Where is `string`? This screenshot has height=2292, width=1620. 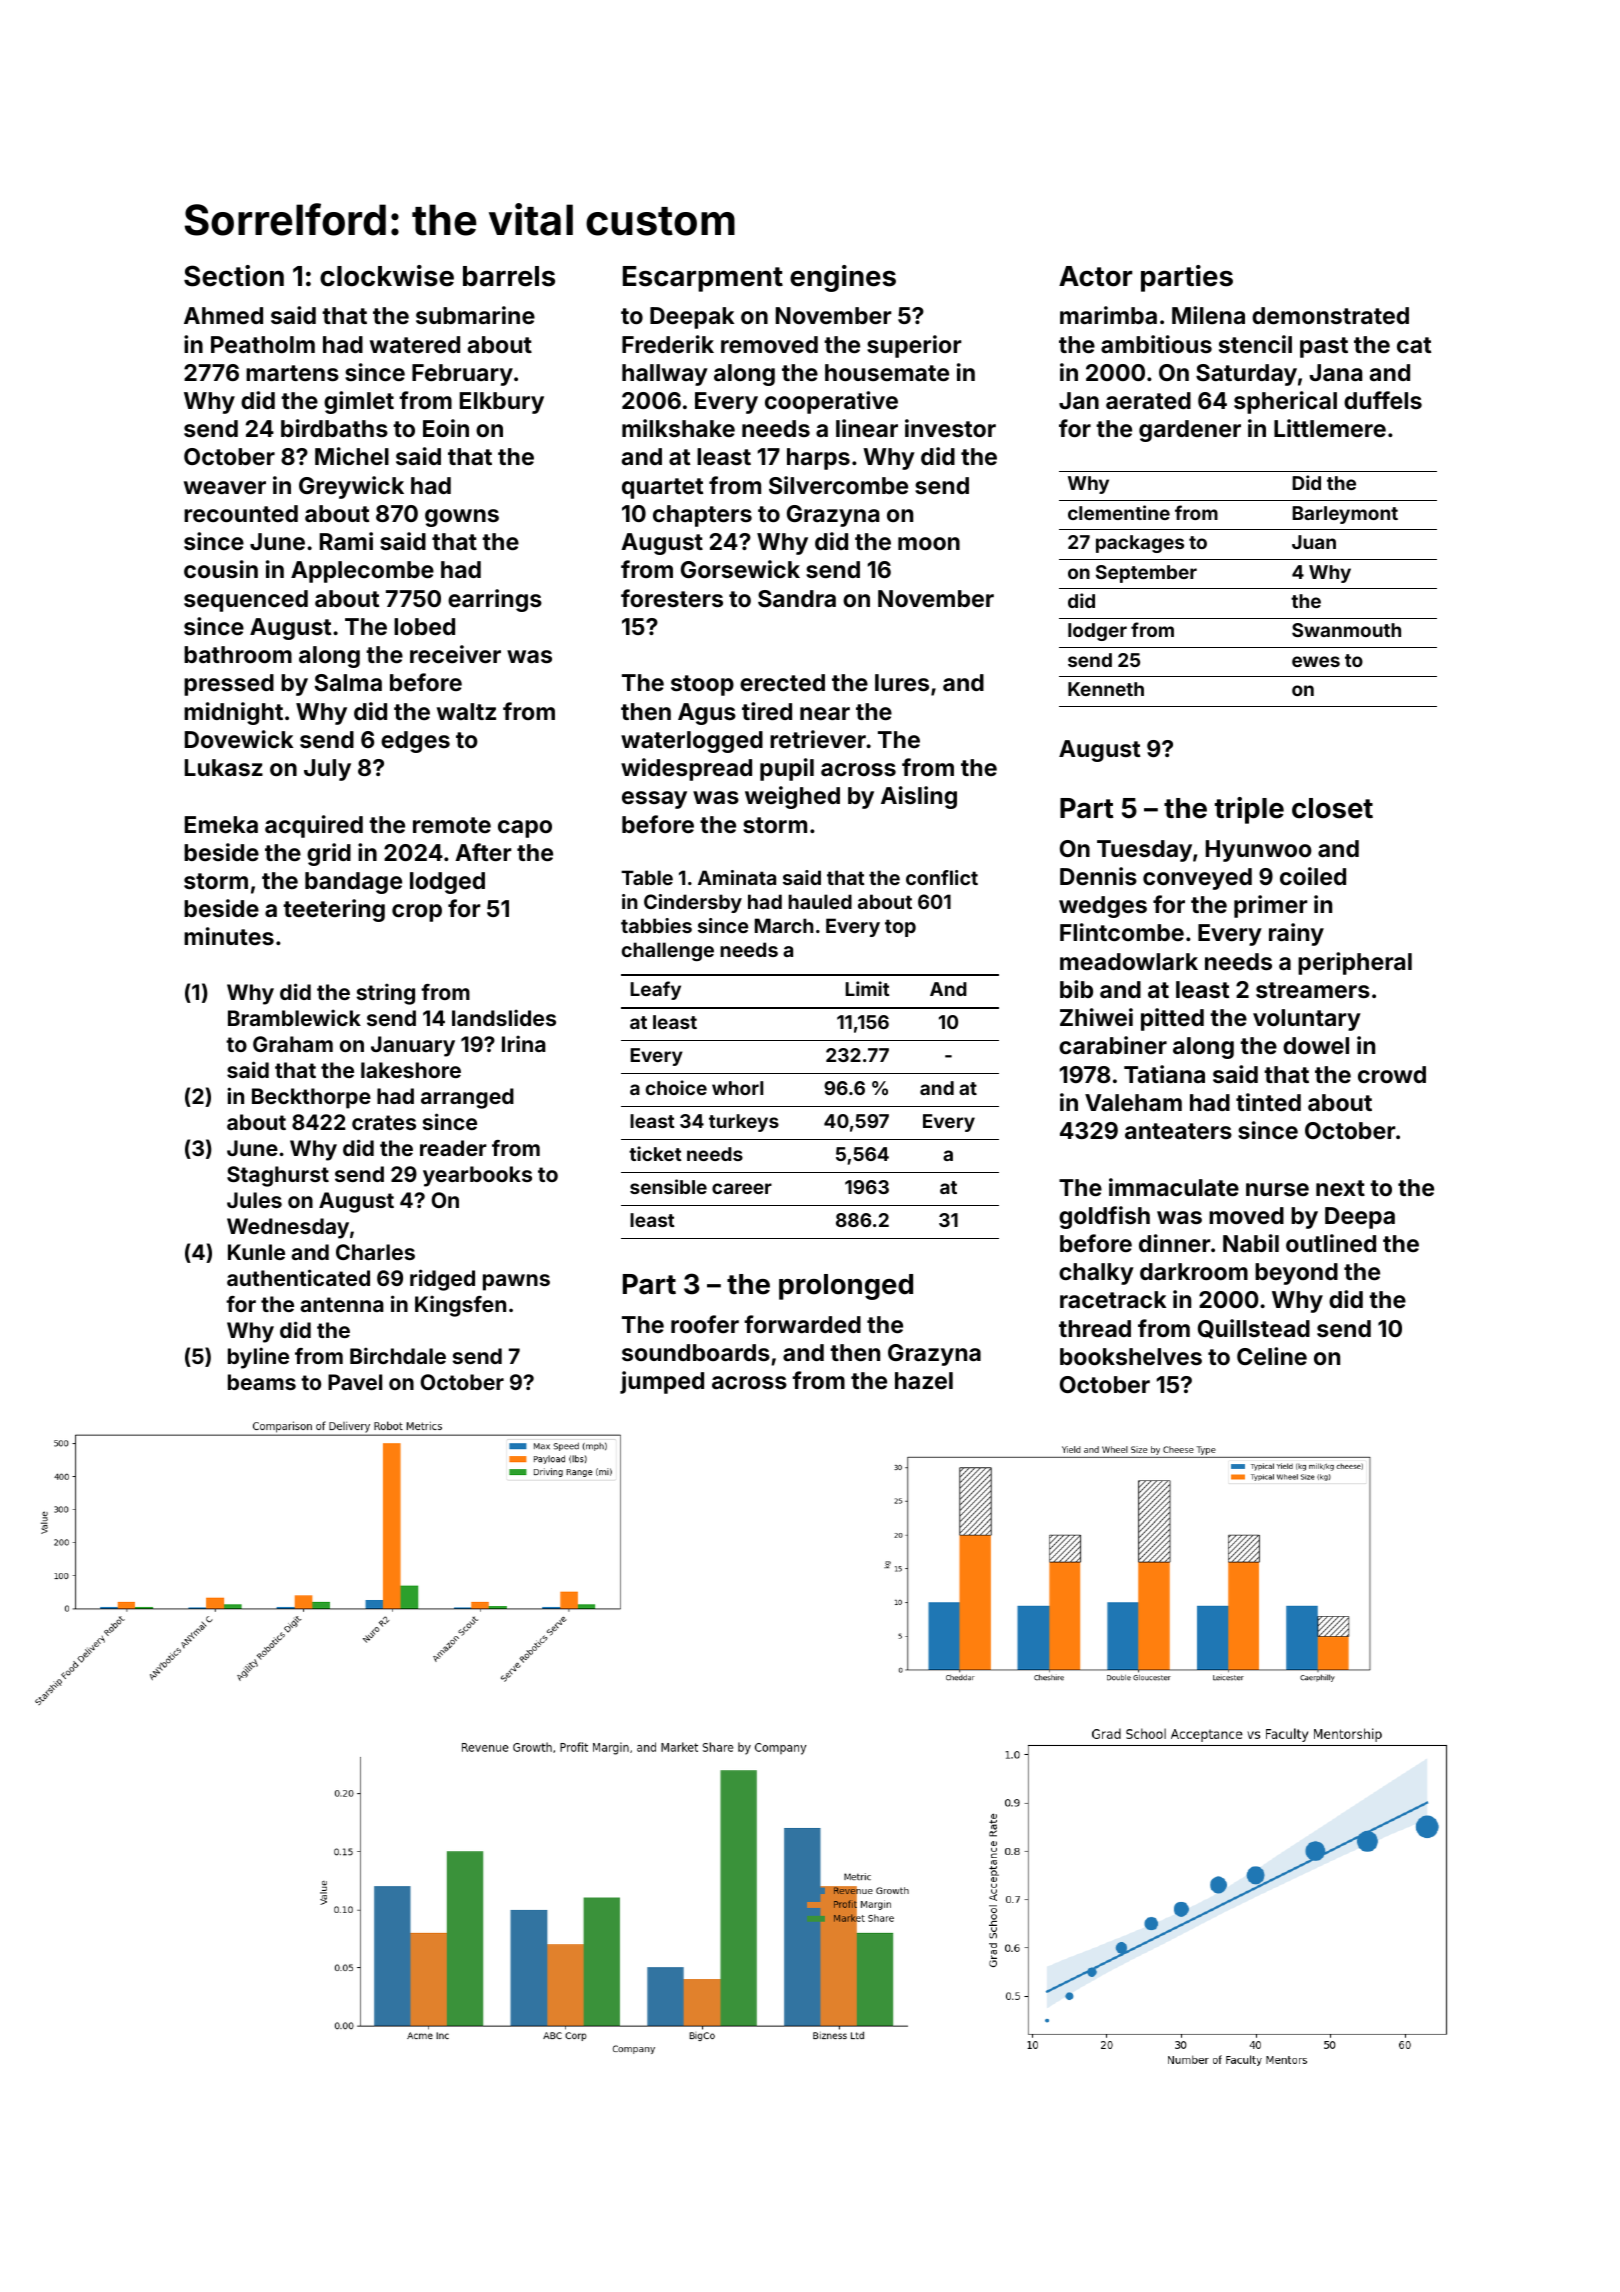
string is located at coordinates (386, 994).
